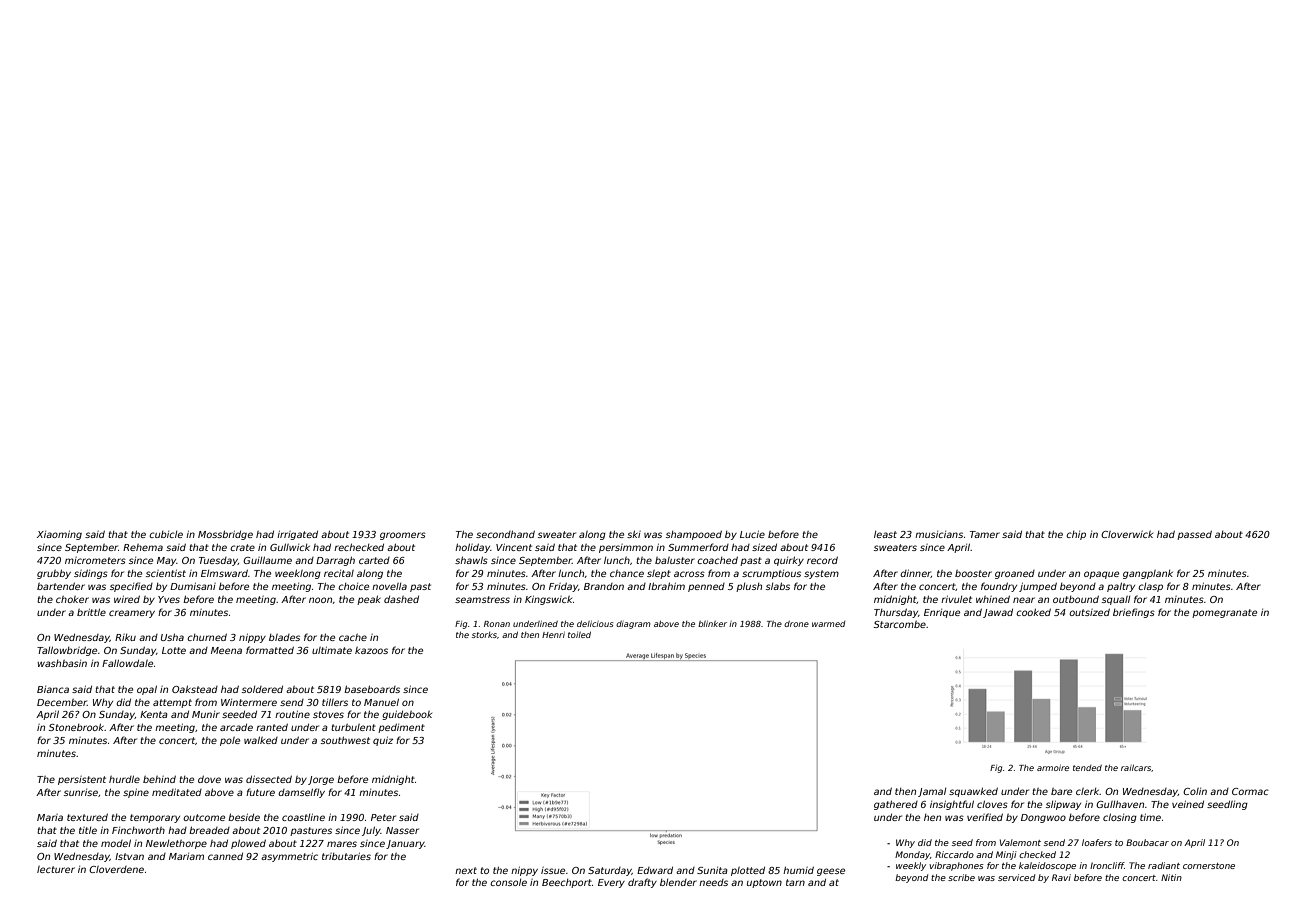 Image resolution: width=1308 pixels, height=924 pixels. What do you see at coordinates (371, 650) in the screenshot?
I see `kazoos` at bounding box center [371, 650].
